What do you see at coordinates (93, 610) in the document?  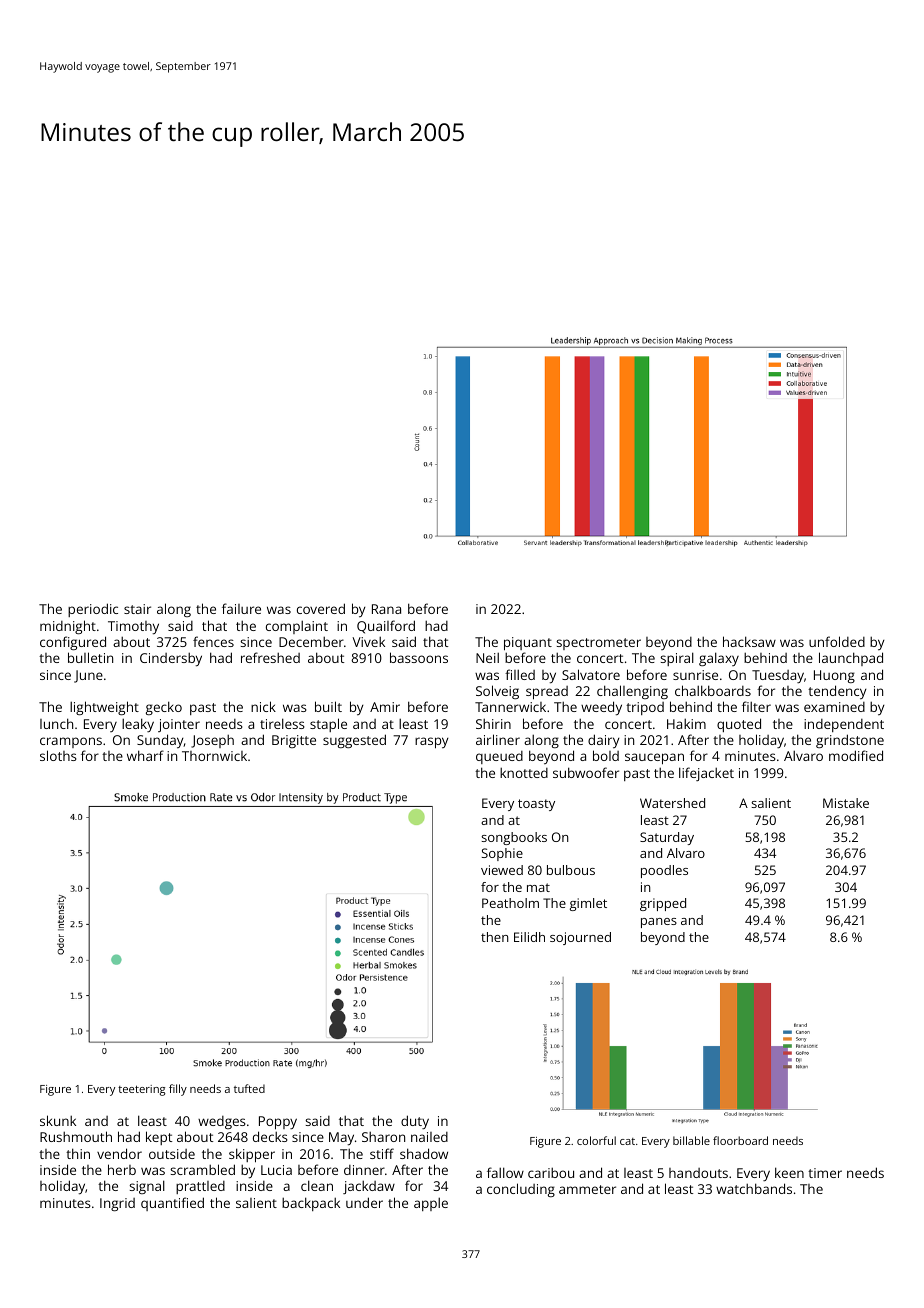 I see `periodic` at bounding box center [93, 610].
